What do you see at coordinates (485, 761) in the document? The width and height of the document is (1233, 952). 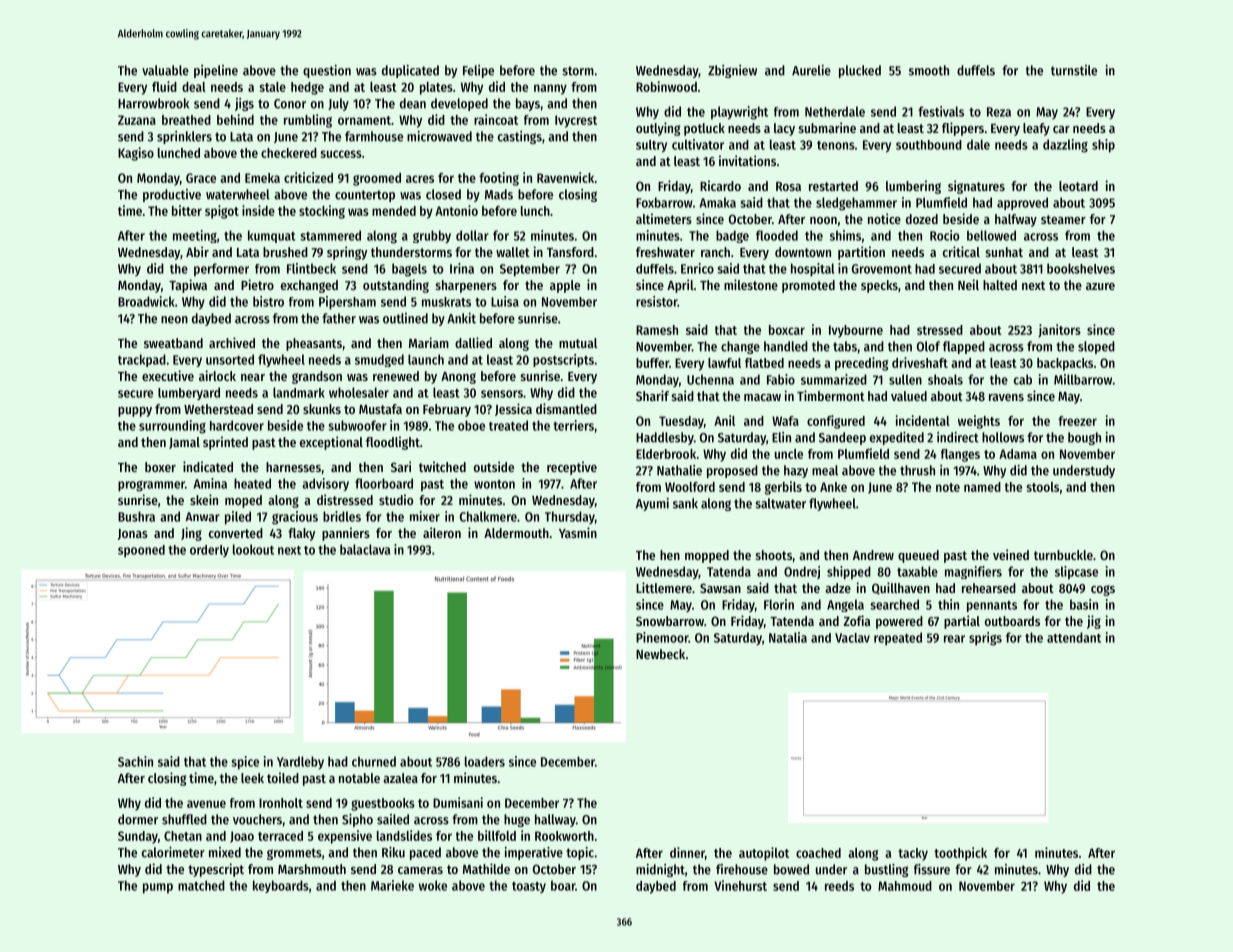 I see `loaders` at bounding box center [485, 761].
